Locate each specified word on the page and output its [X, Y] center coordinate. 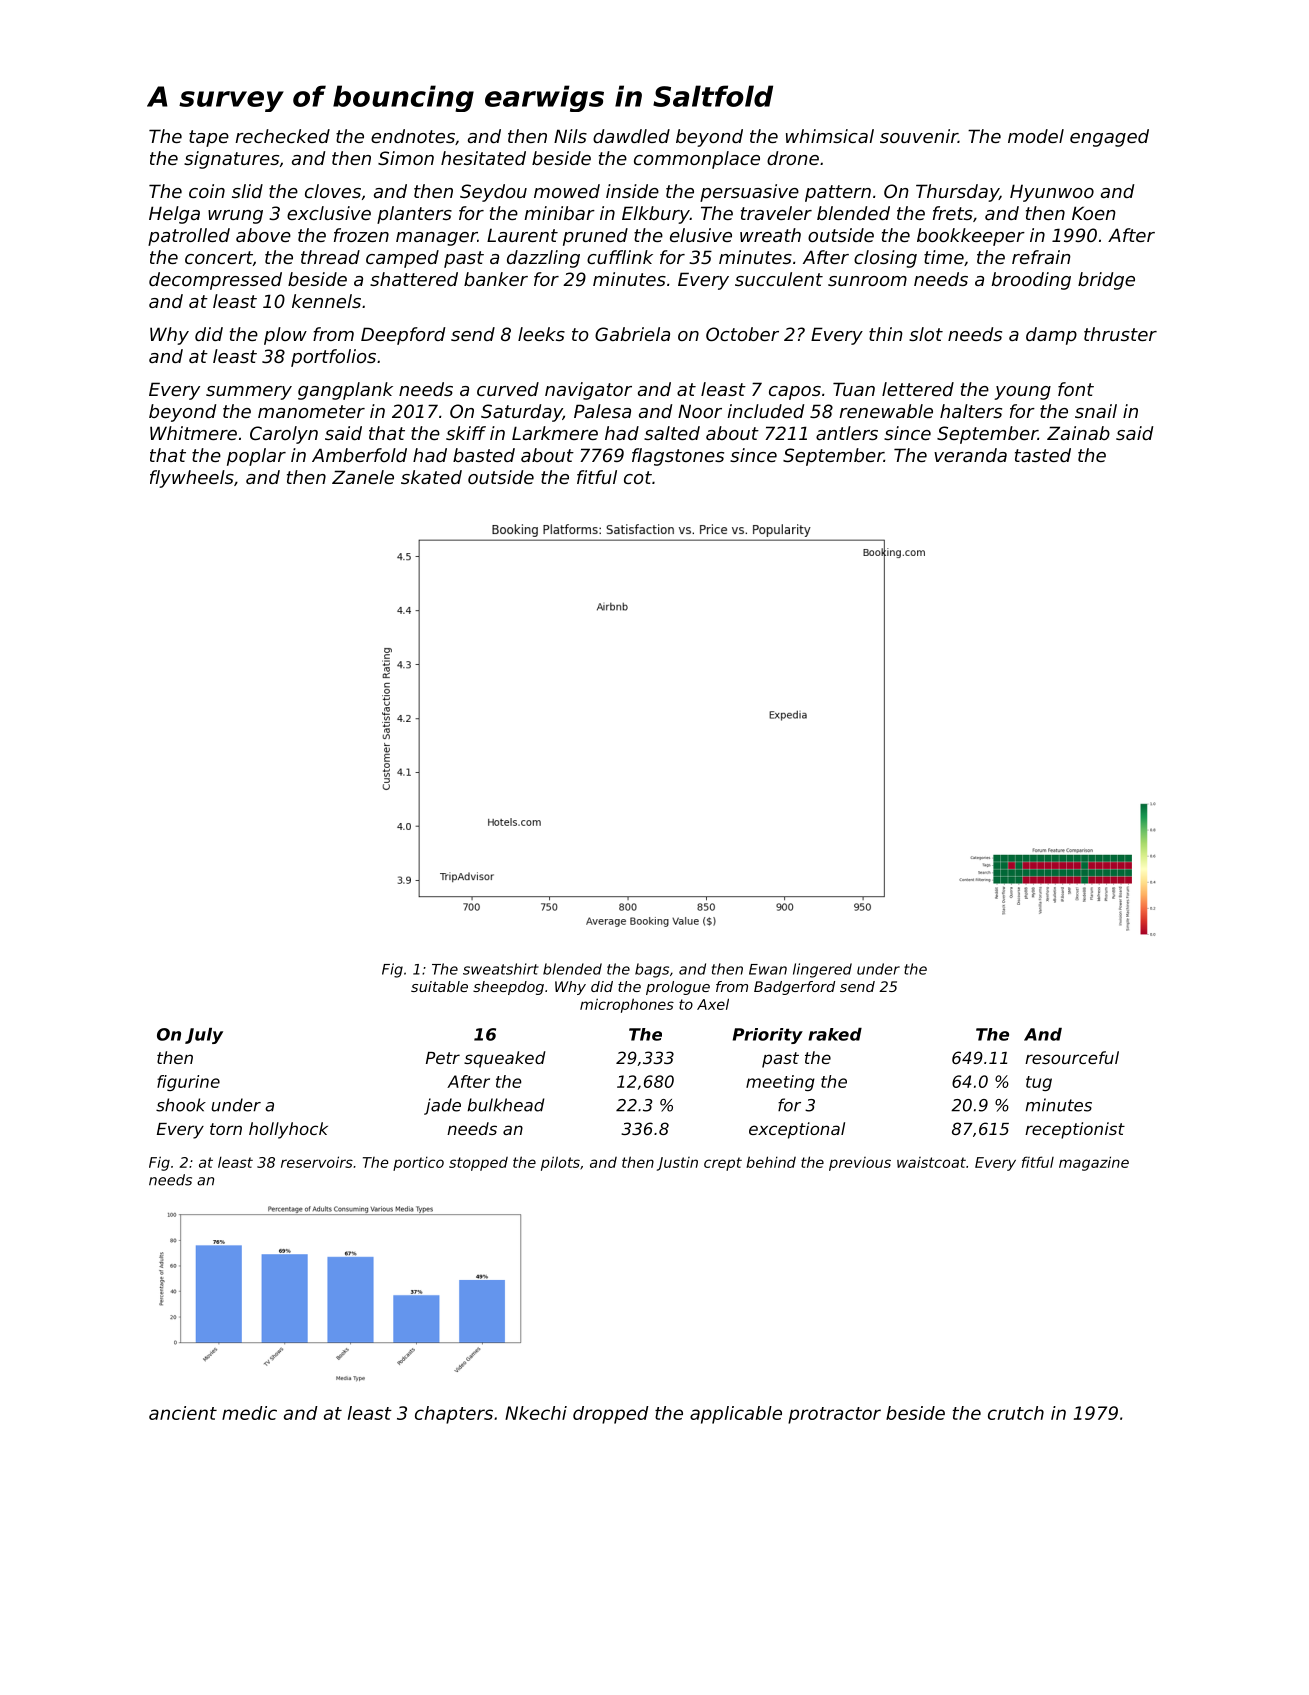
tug [1039, 1083]
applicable [736, 1415]
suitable [439, 986]
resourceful [1072, 1057]
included [765, 411]
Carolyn [284, 435]
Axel [713, 1004]
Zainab [1078, 433]
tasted [1043, 455]
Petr [443, 1058]
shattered [414, 279]
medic [249, 1413]
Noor [700, 411]
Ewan [768, 969]
